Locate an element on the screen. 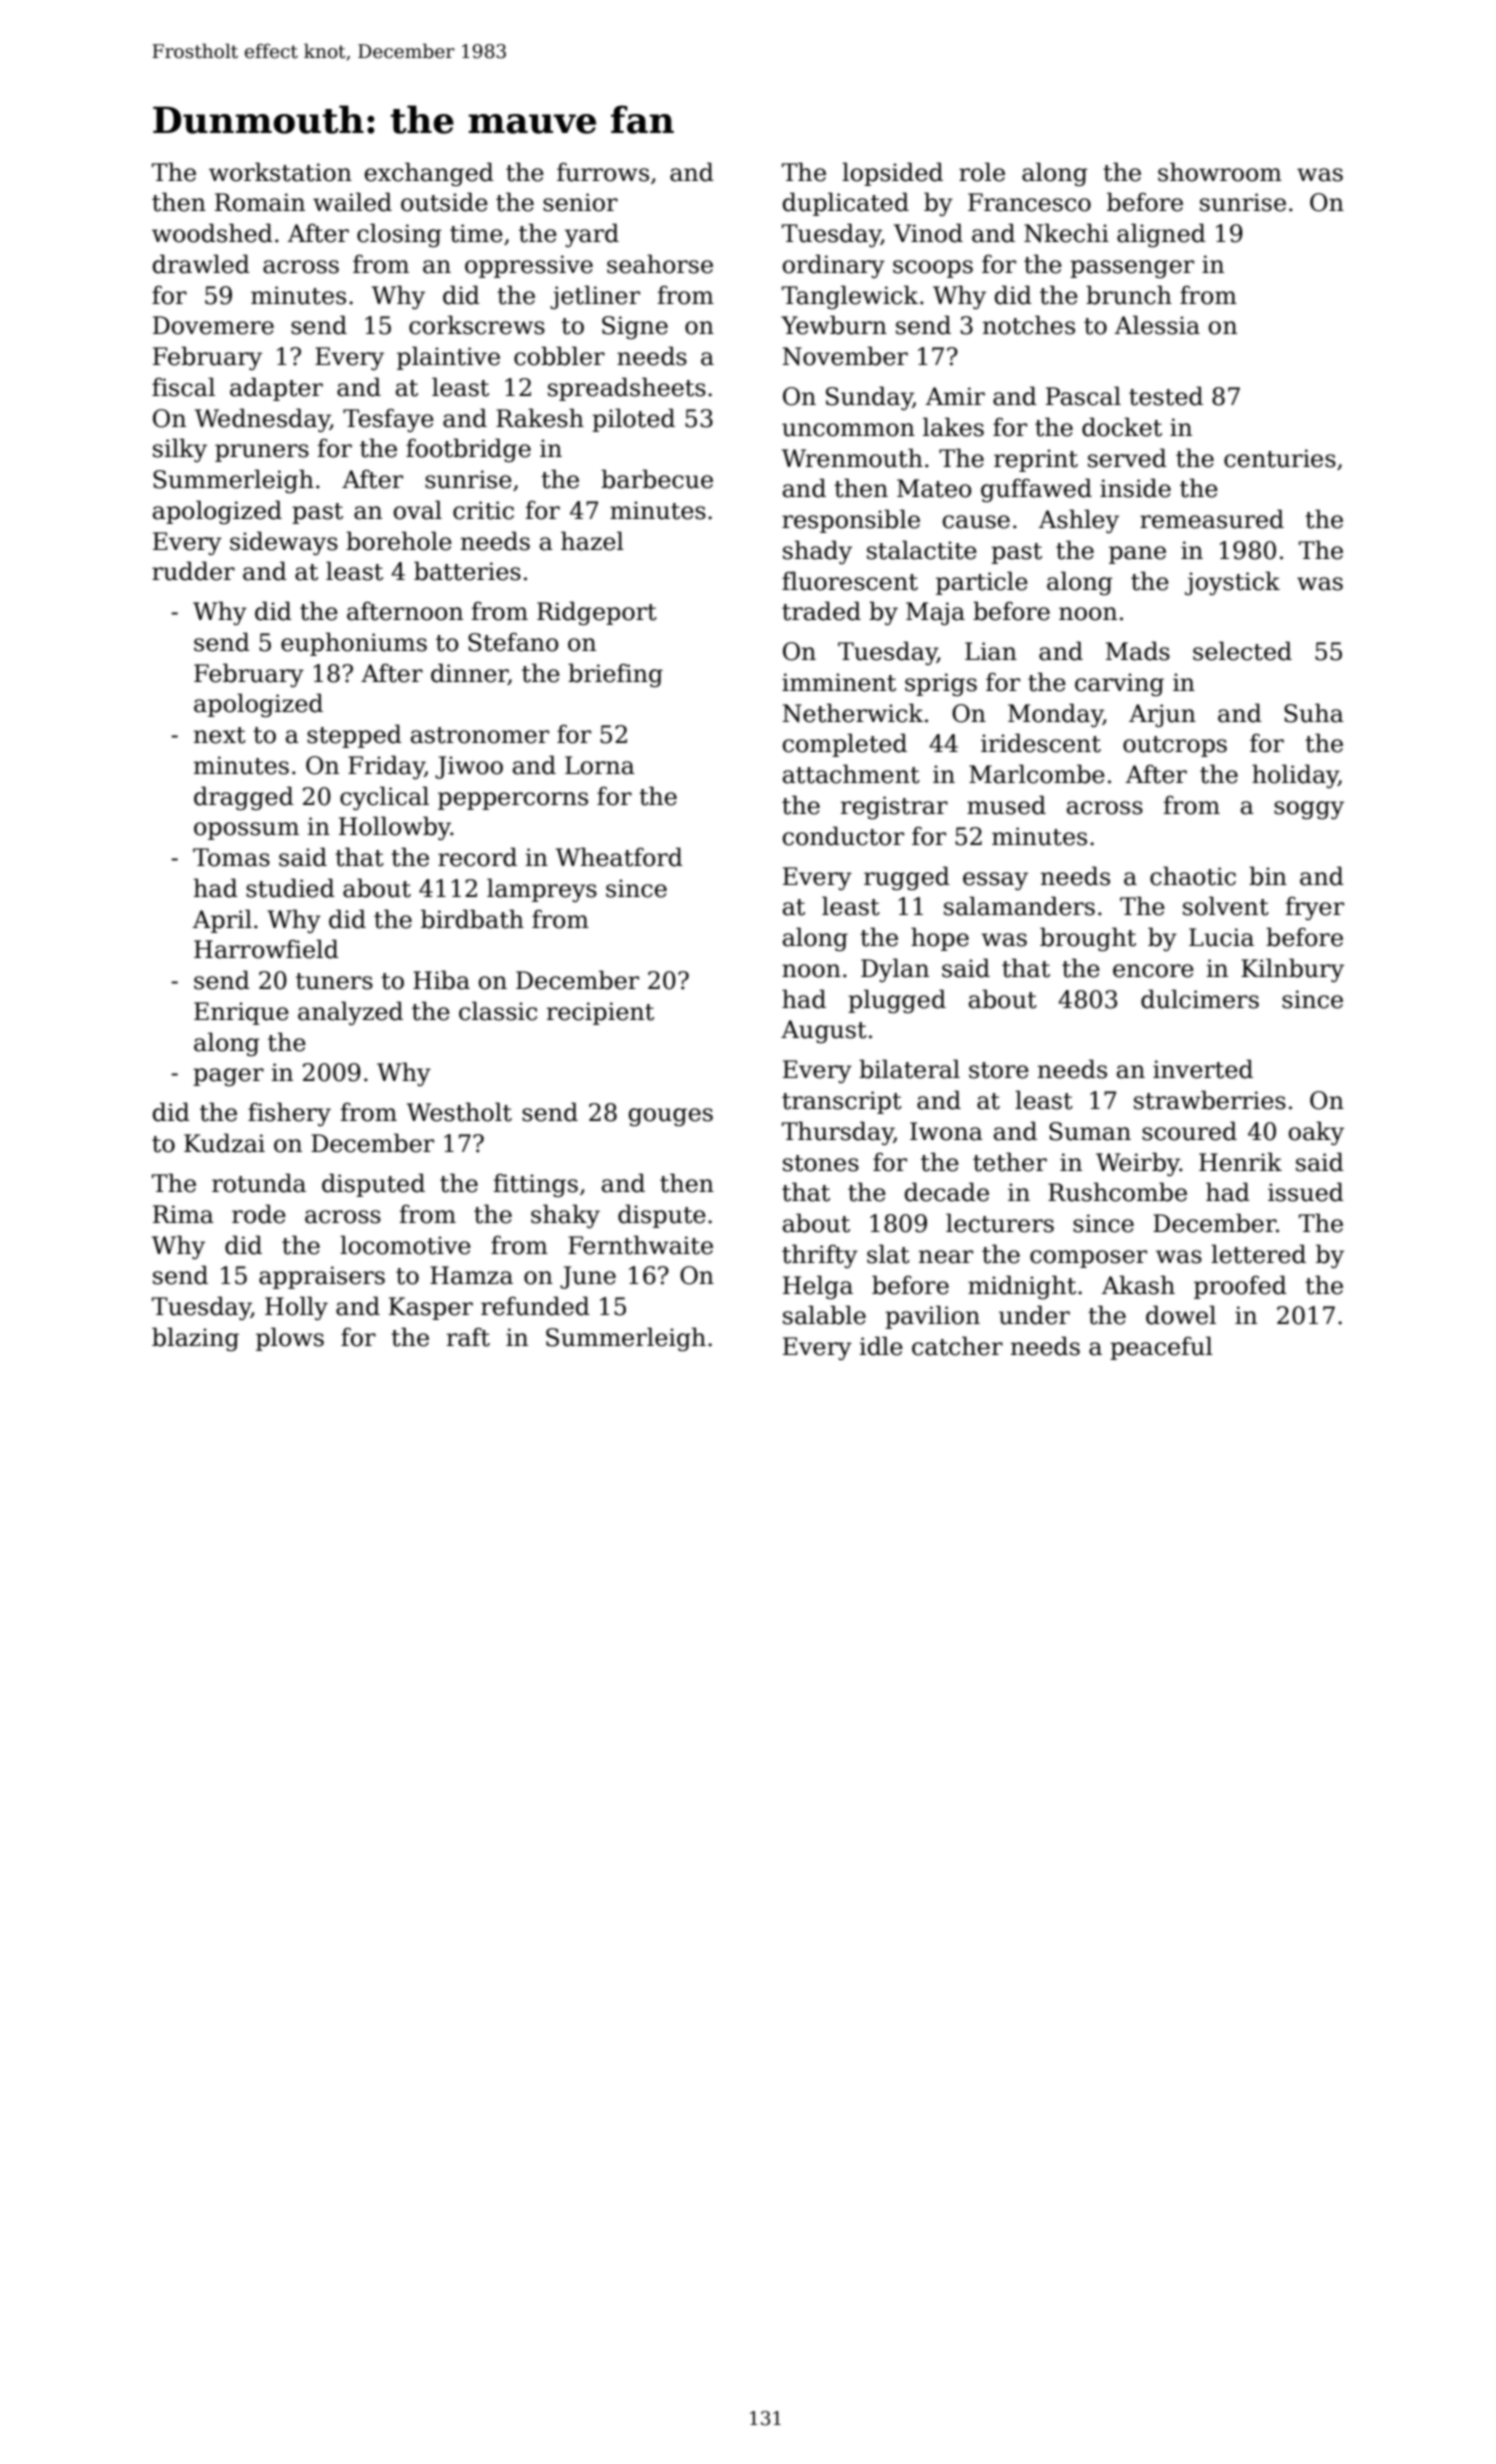 Image resolution: width=1496 pixels, height=2464 pixels. joystick is located at coordinates (1232, 583).
